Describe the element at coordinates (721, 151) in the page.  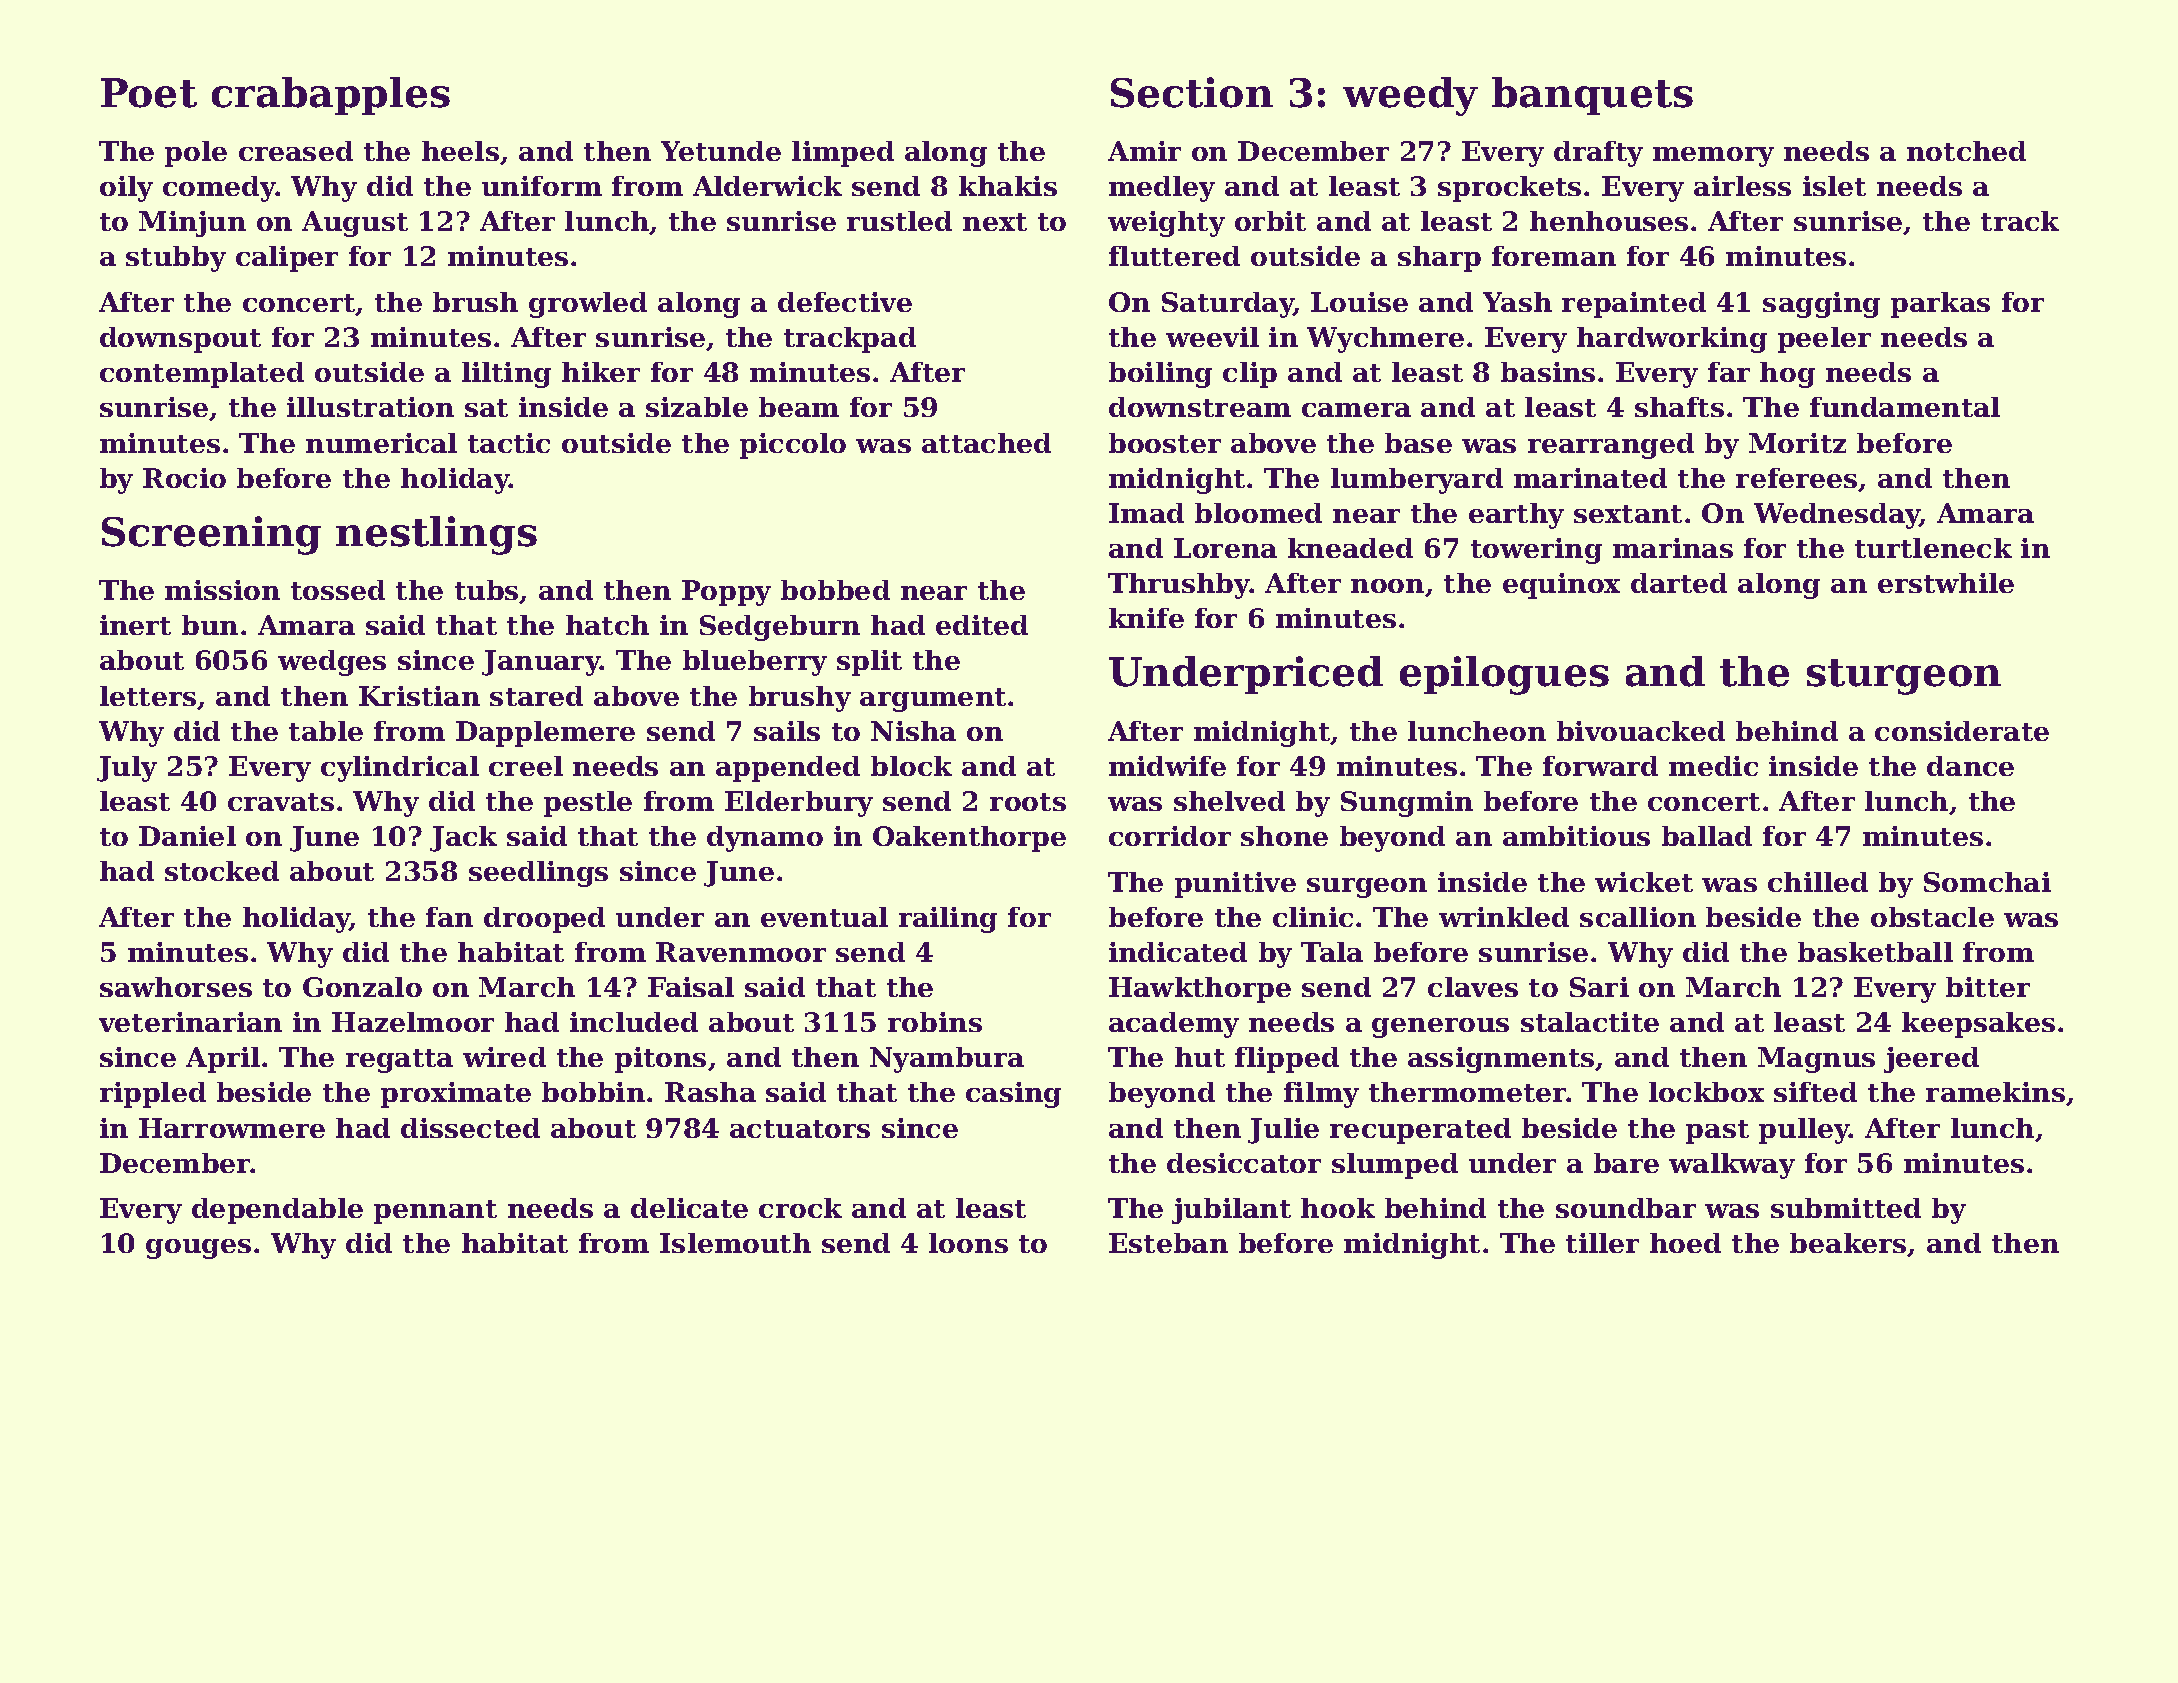
I see `Yetunde` at that location.
